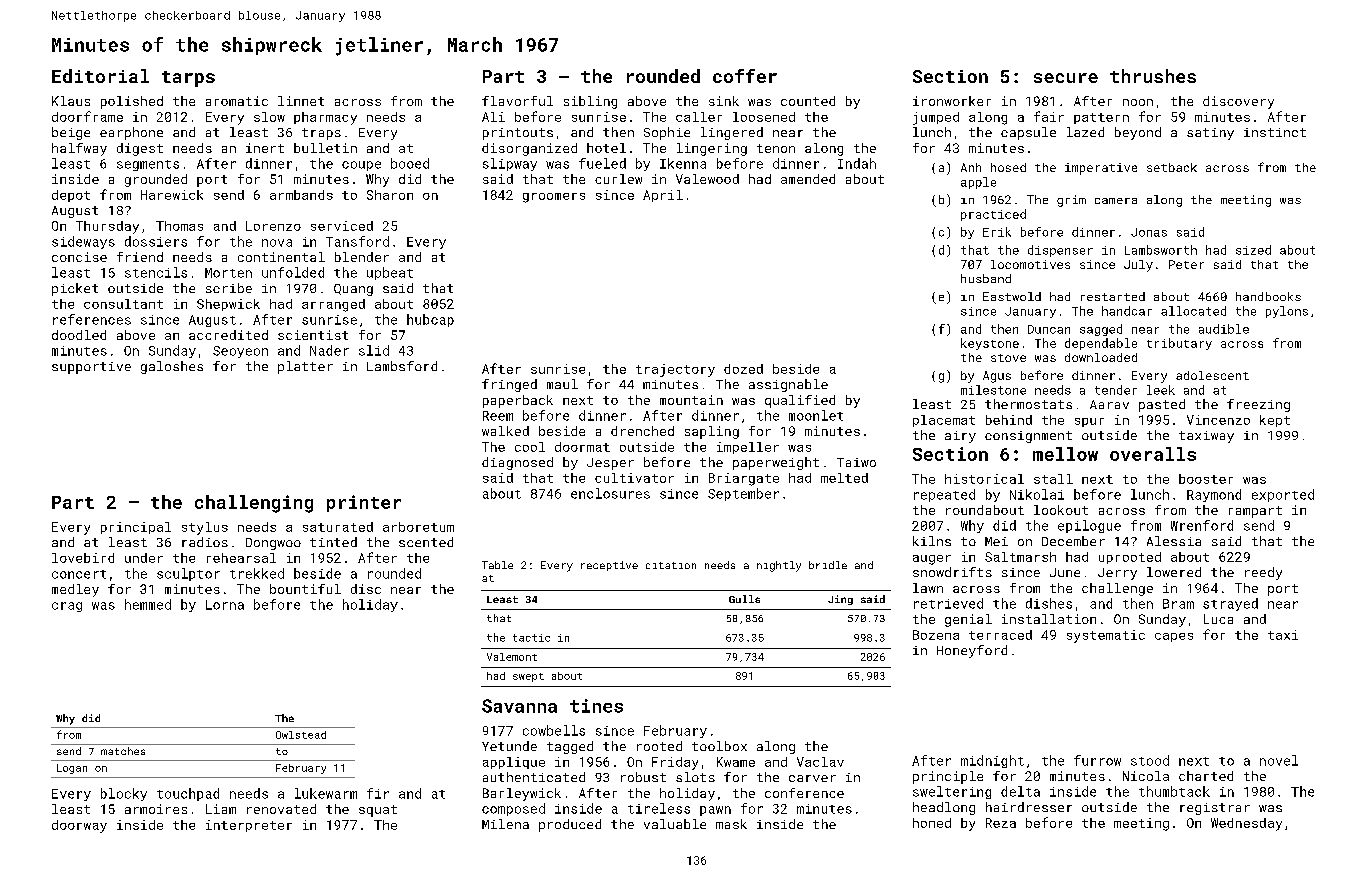  What do you see at coordinates (671, 565) in the screenshot?
I see `citation` at bounding box center [671, 565].
